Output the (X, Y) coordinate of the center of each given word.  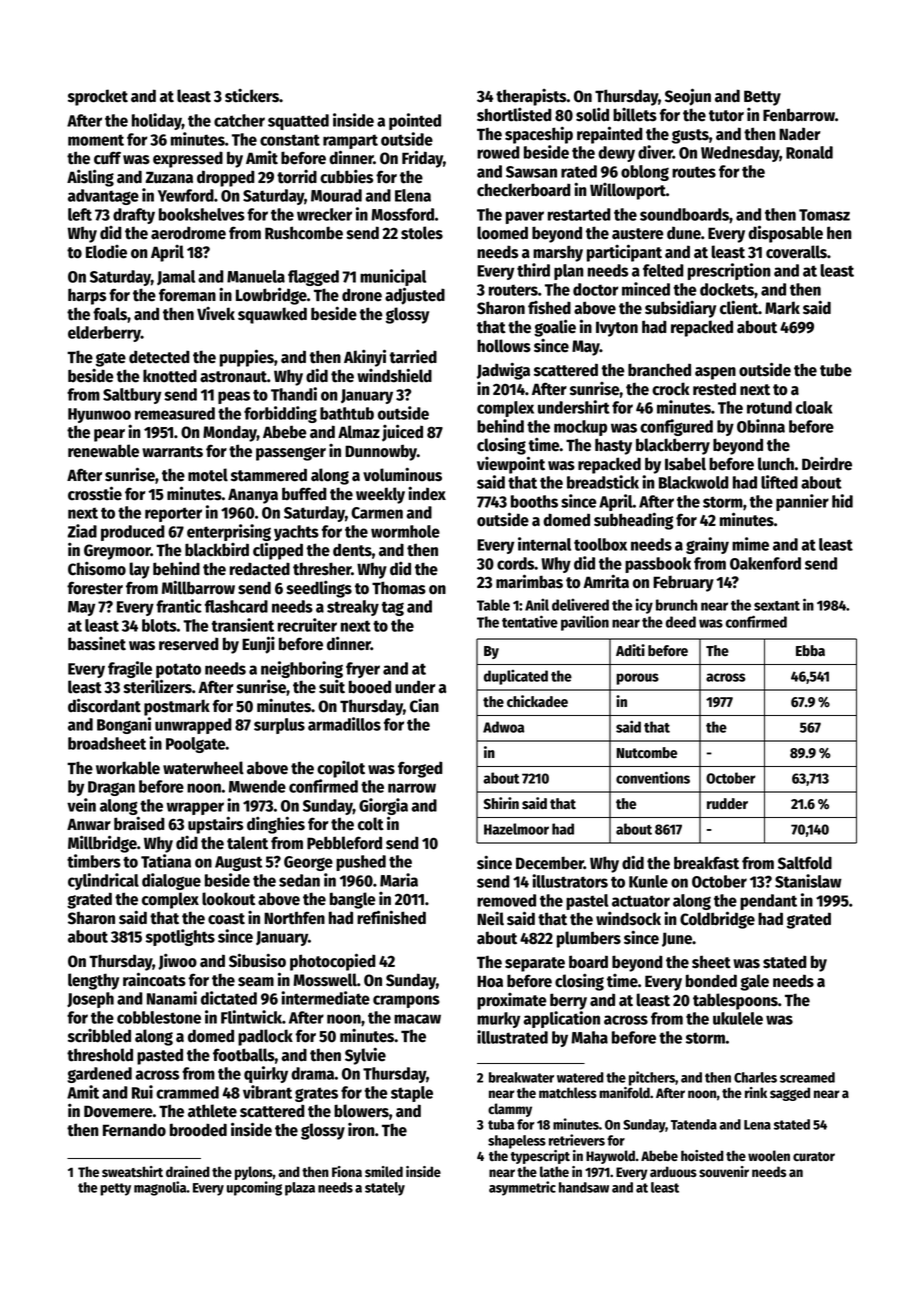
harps (87, 296)
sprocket (98, 97)
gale (754, 982)
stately (385, 1189)
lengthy (93, 981)
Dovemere (118, 1111)
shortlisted (514, 115)
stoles (422, 233)
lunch (776, 464)
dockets (727, 289)
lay (139, 570)
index (427, 493)
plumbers (589, 939)
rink (756, 1092)
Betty (762, 98)
